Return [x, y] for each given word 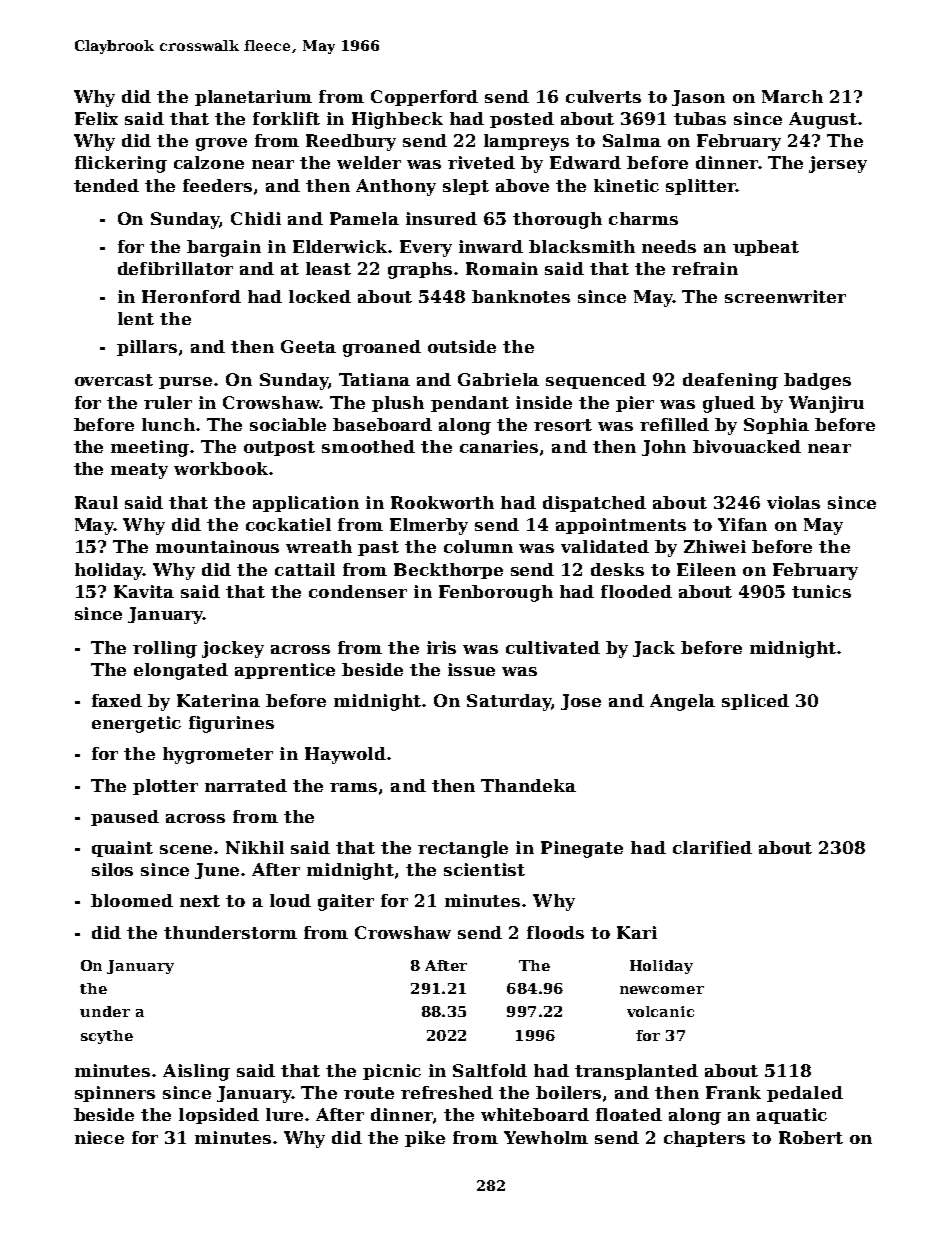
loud [290, 900]
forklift [286, 118]
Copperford [424, 98]
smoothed [368, 446]
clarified [712, 847]
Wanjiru [826, 404]
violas [793, 502]
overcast [114, 380]
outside [462, 346]
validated [605, 546]
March [792, 96]
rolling [165, 649]
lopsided [219, 1116]
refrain [705, 268]
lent [136, 318]
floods [555, 932]
